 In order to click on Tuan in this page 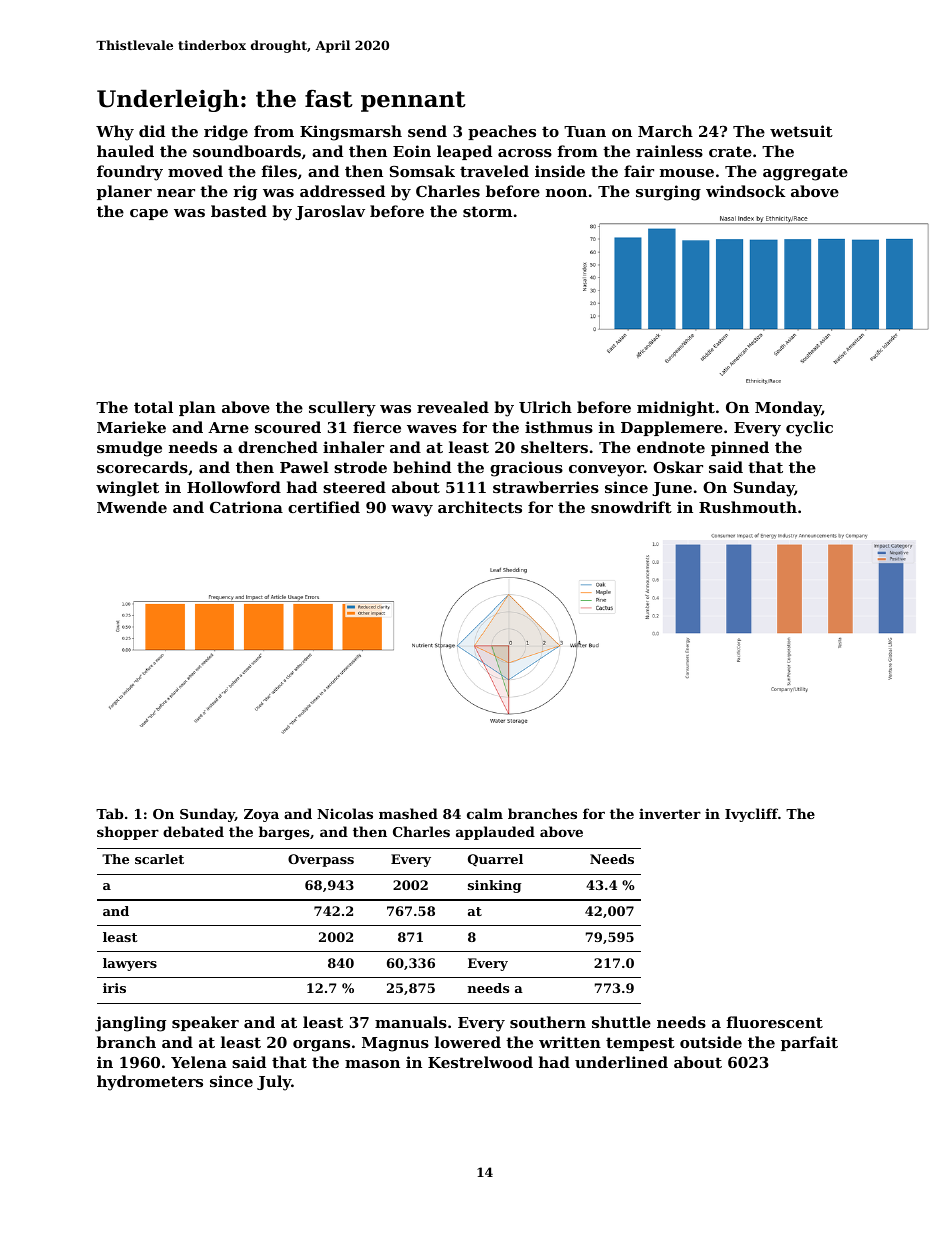, I will do `click(585, 131)`.
